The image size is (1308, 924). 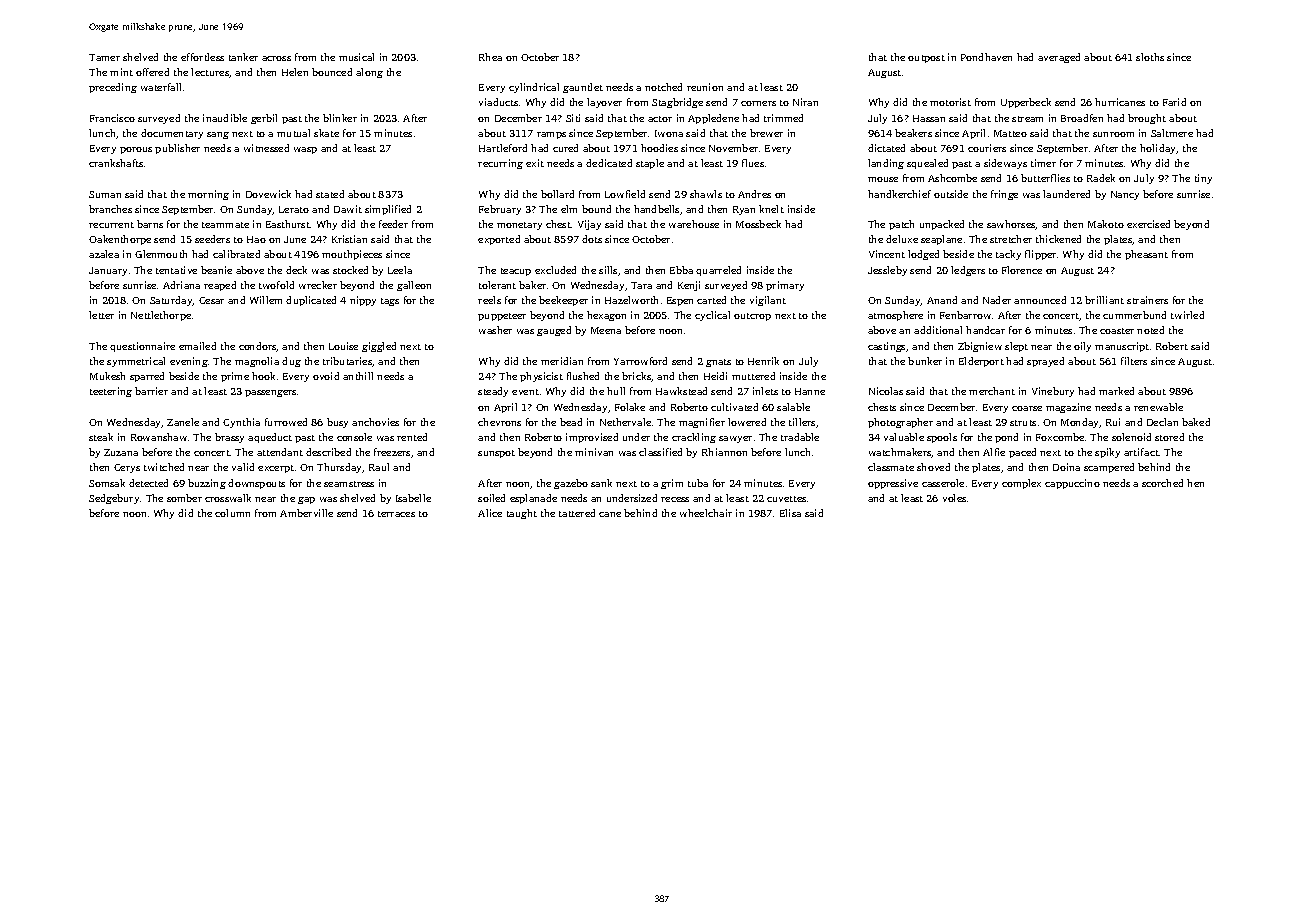 What do you see at coordinates (929, 118) in the page?
I see `Hassan` at bounding box center [929, 118].
